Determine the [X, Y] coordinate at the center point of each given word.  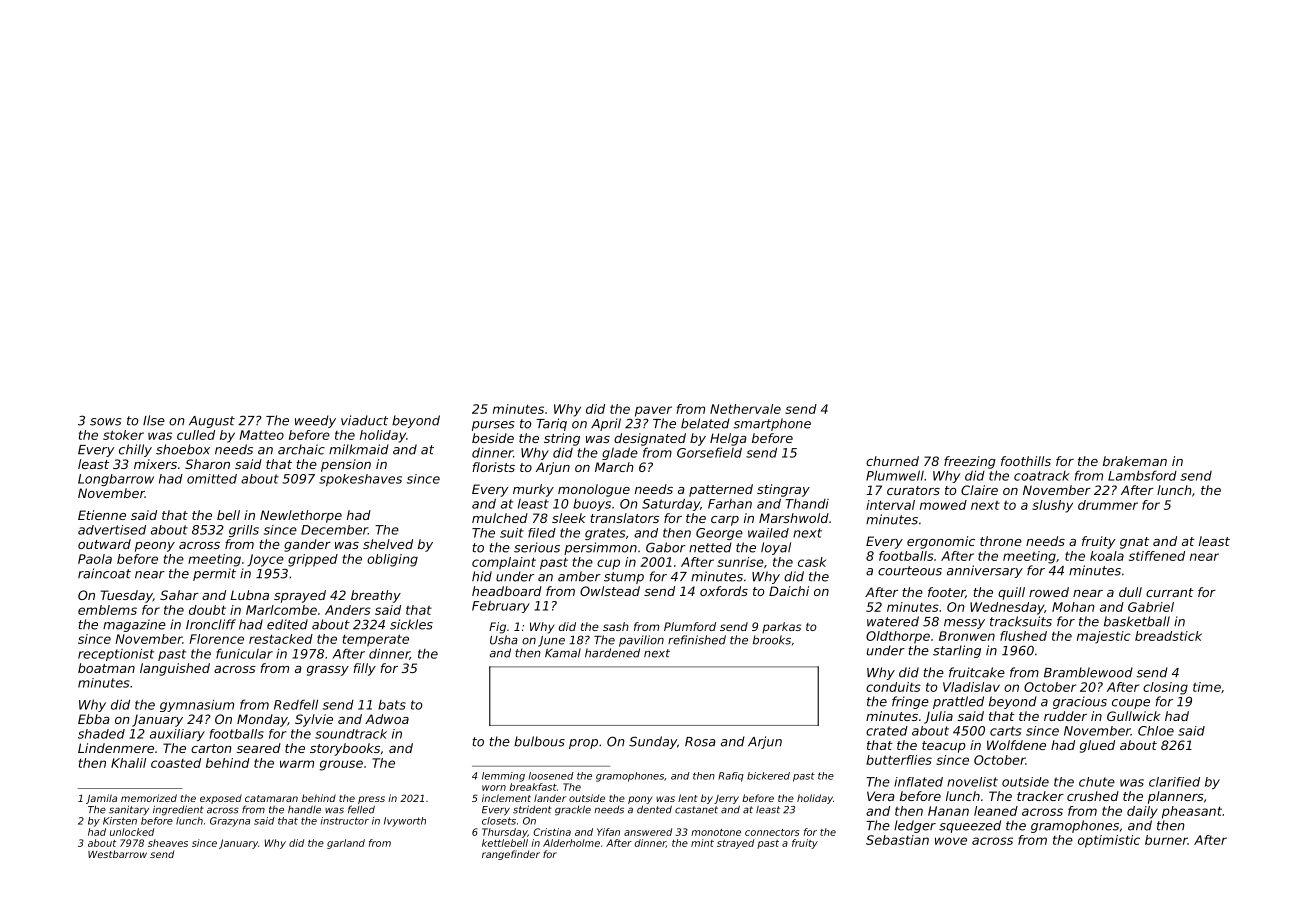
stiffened [1157, 556]
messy [964, 624]
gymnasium [197, 705]
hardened [612, 653]
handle [304, 810]
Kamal [563, 653]
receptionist [116, 654]
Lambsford [1142, 475]
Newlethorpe [301, 516]
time [1207, 687]
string [562, 439]
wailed [768, 533]
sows [106, 422]
